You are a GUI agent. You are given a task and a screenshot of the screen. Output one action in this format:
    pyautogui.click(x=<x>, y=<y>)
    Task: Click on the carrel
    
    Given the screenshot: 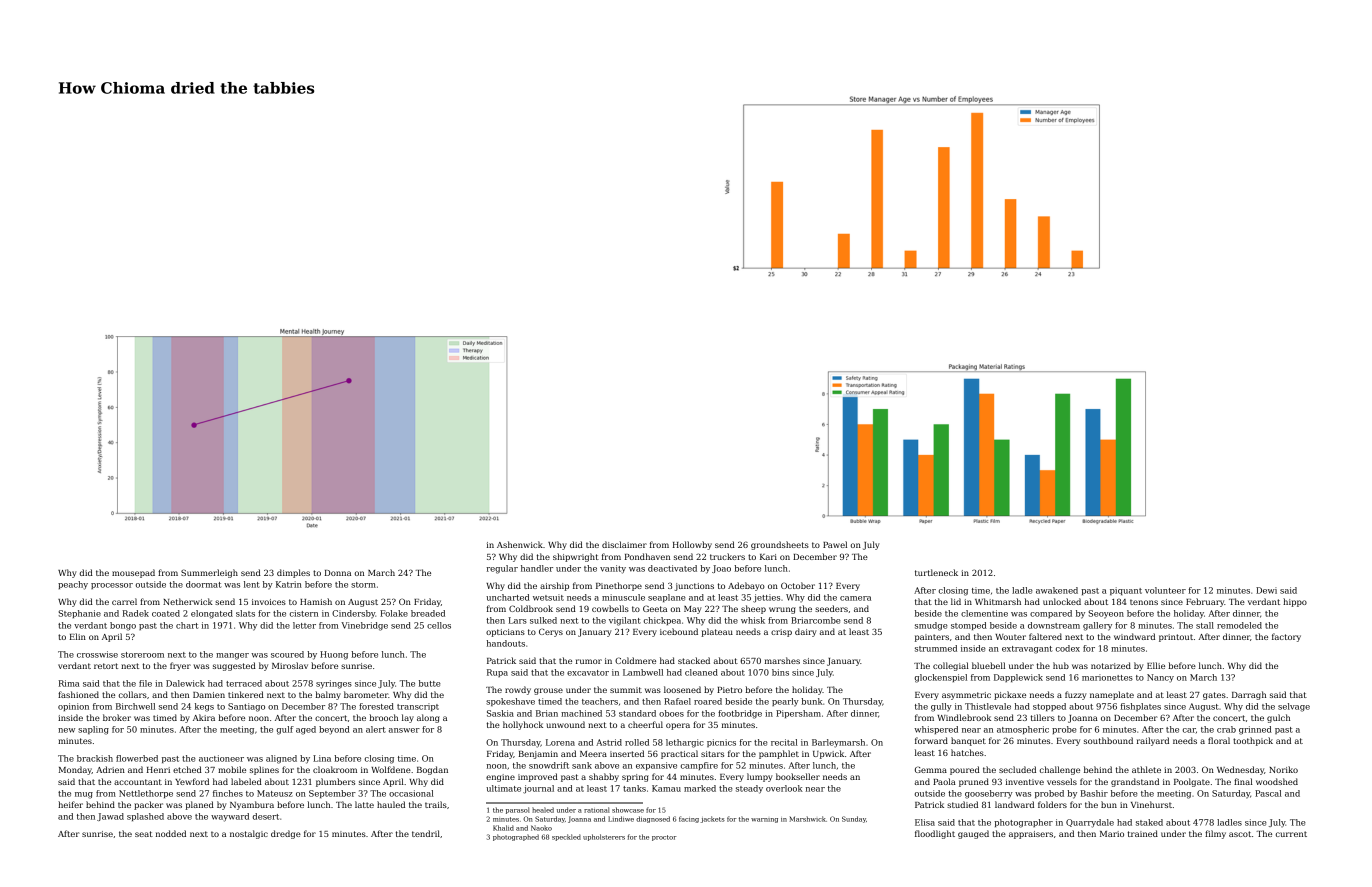 What is the action you would take?
    pyautogui.click(x=124, y=601)
